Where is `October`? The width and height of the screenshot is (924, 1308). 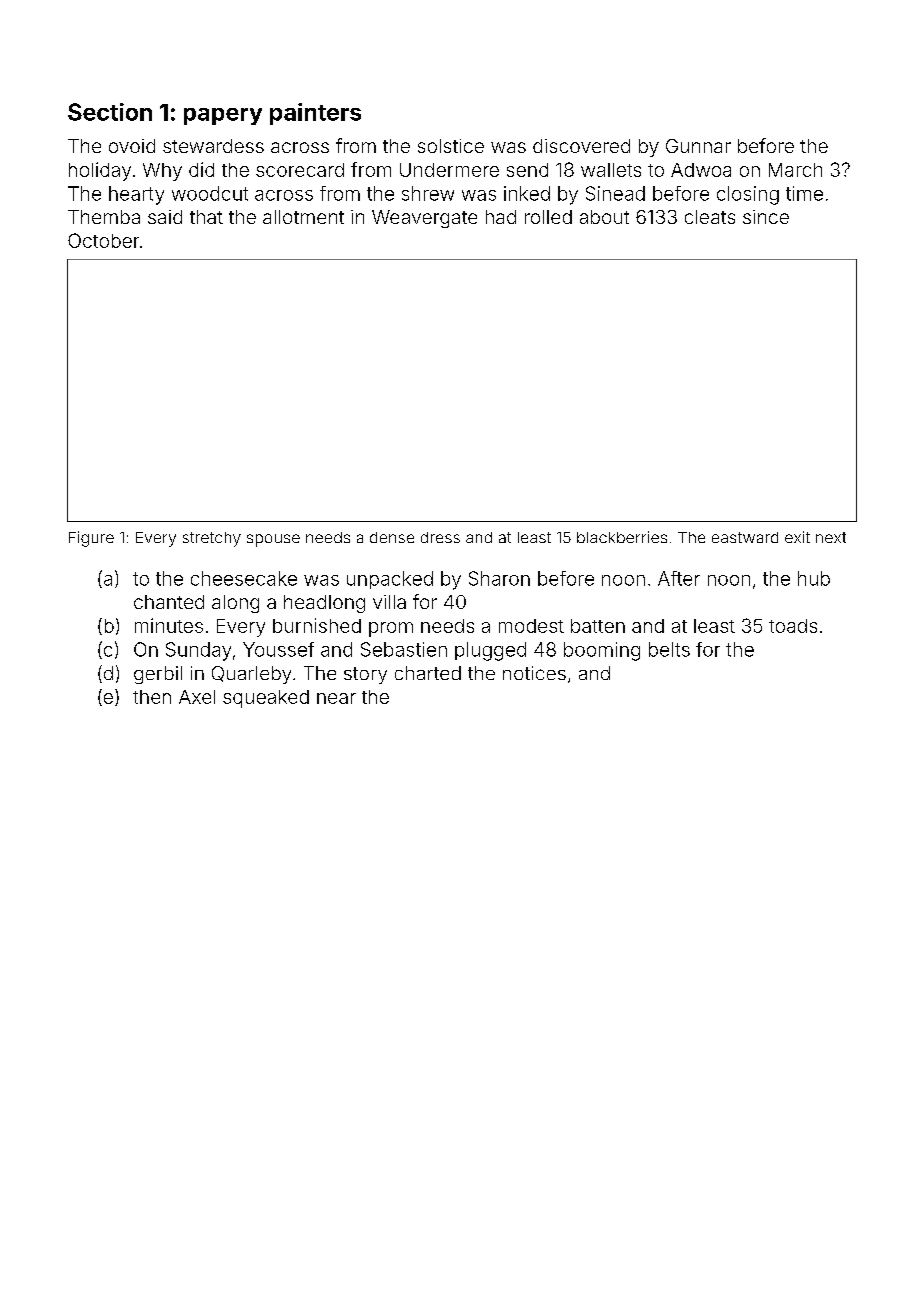
October is located at coordinates (103, 240).
